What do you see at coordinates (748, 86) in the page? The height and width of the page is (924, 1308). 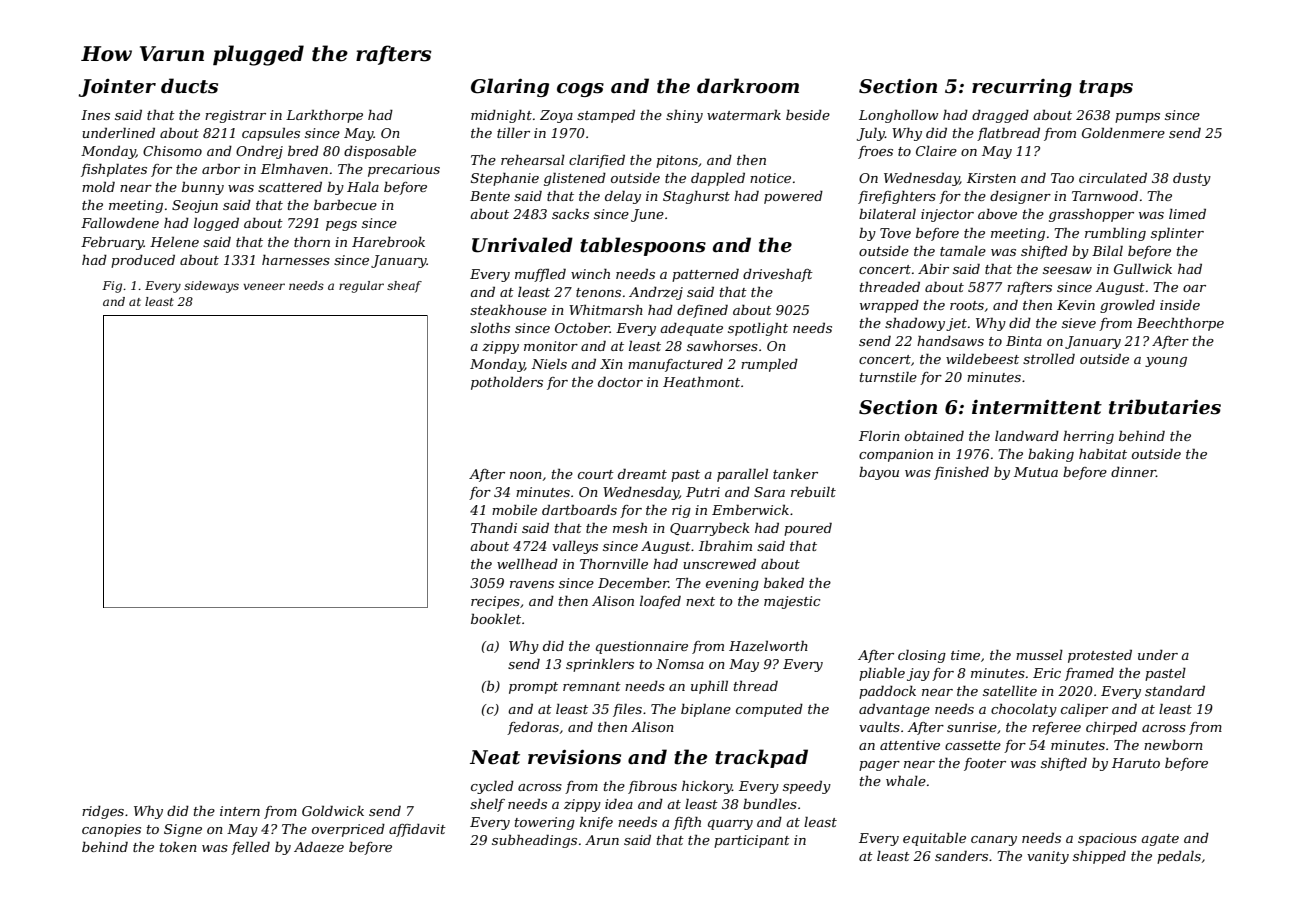 I see `darkroom` at bounding box center [748, 86].
